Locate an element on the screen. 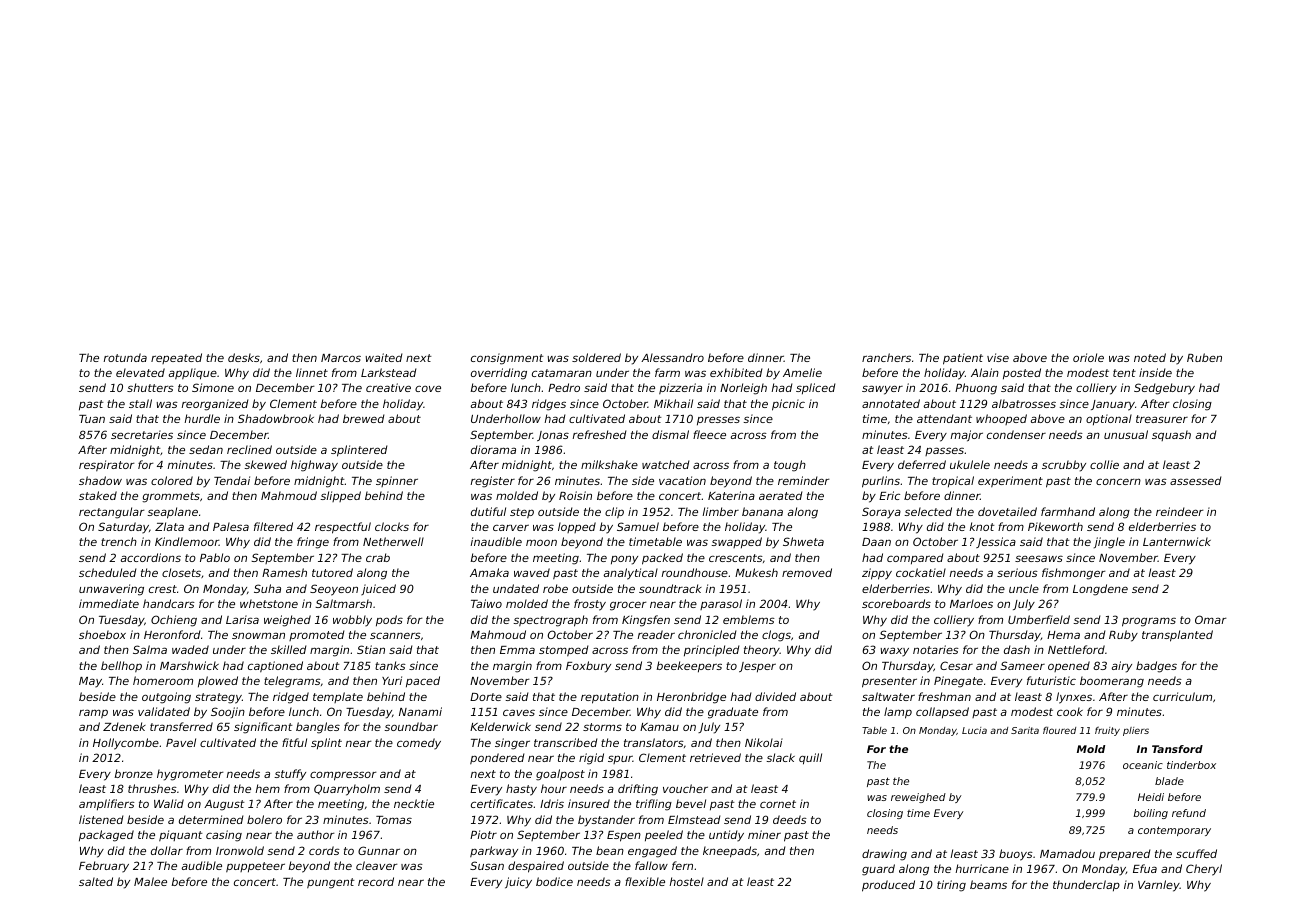 The width and height of the screenshot is (1308, 924). Longdene is located at coordinates (1100, 590).
